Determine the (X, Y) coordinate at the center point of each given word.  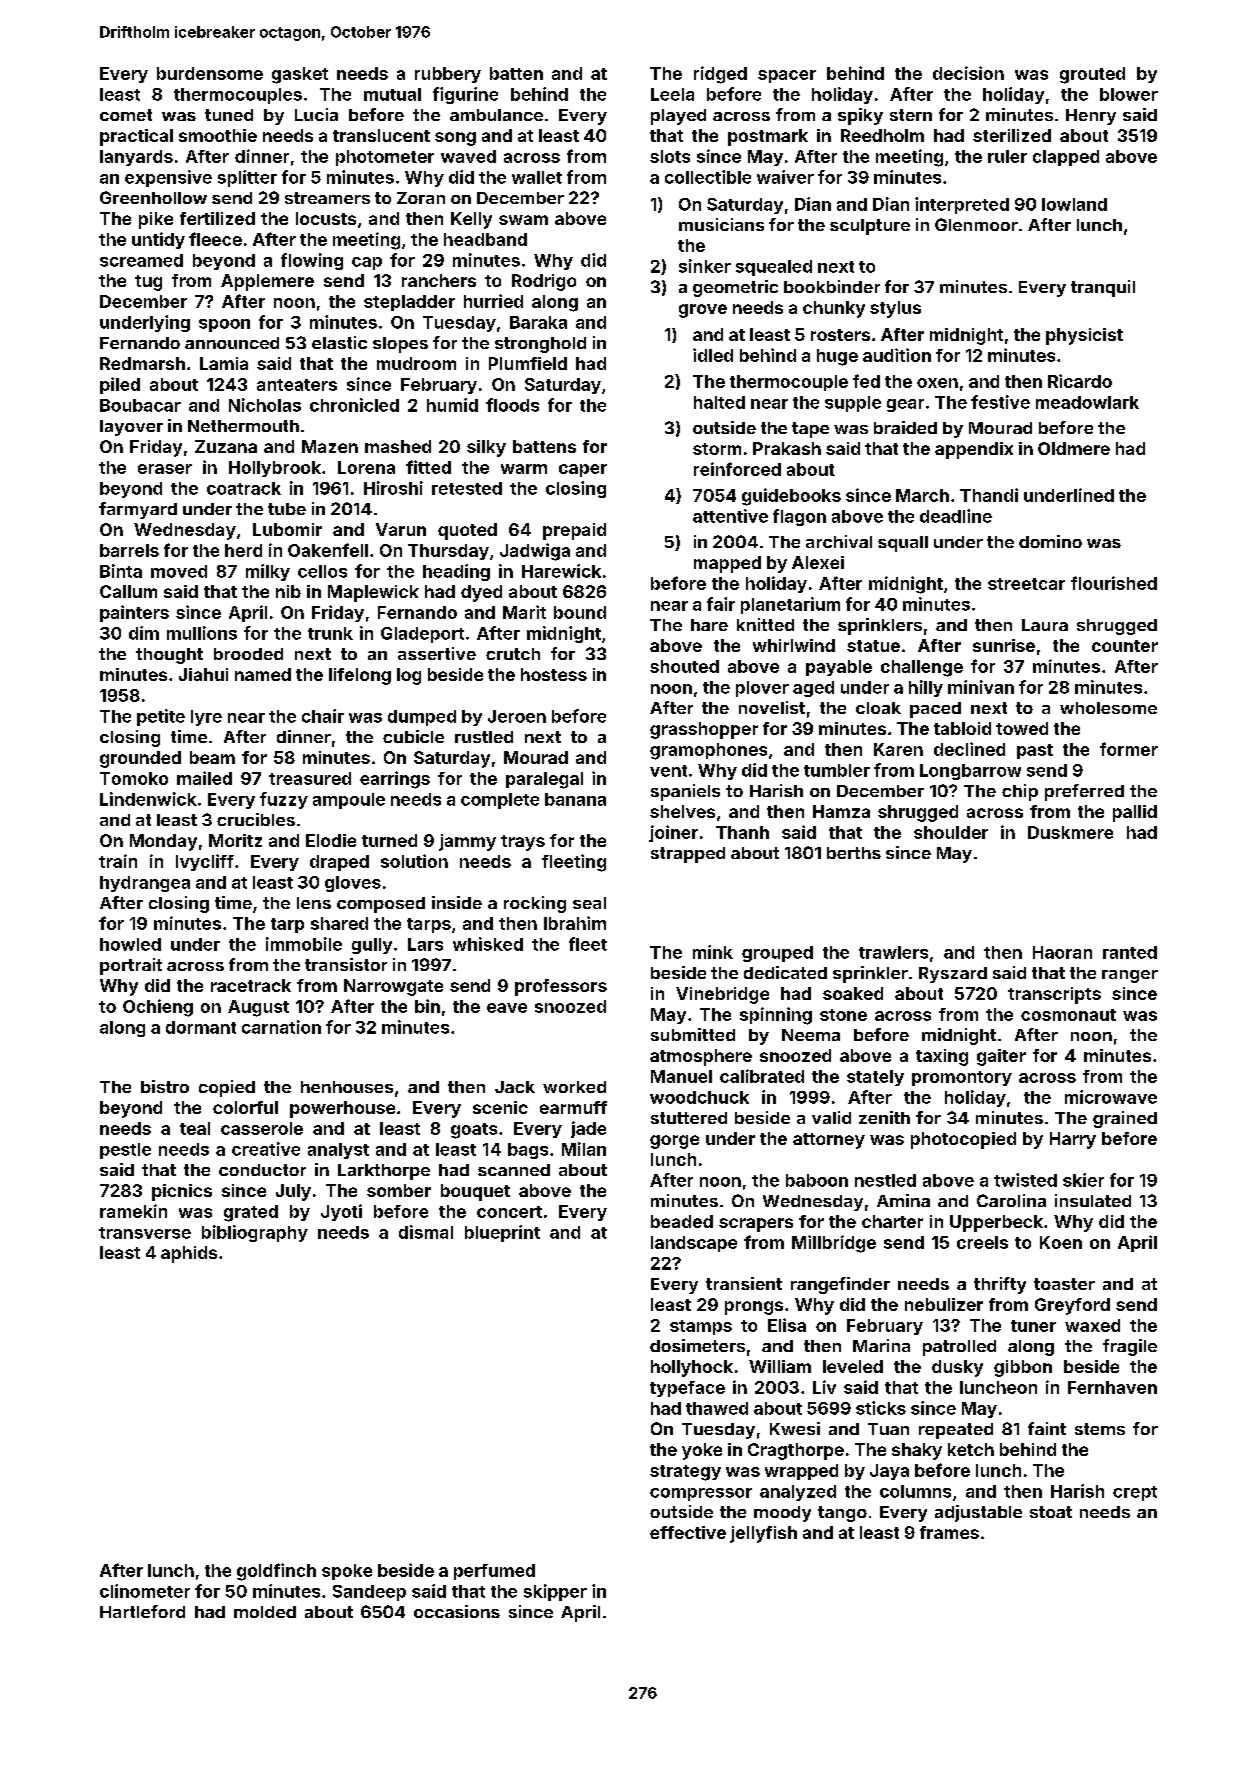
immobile (304, 944)
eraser (165, 469)
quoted (467, 531)
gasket (300, 75)
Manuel (681, 1076)
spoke (347, 1572)
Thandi (989, 495)
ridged (720, 75)
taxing (942, 1057)
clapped (1066, 158)
